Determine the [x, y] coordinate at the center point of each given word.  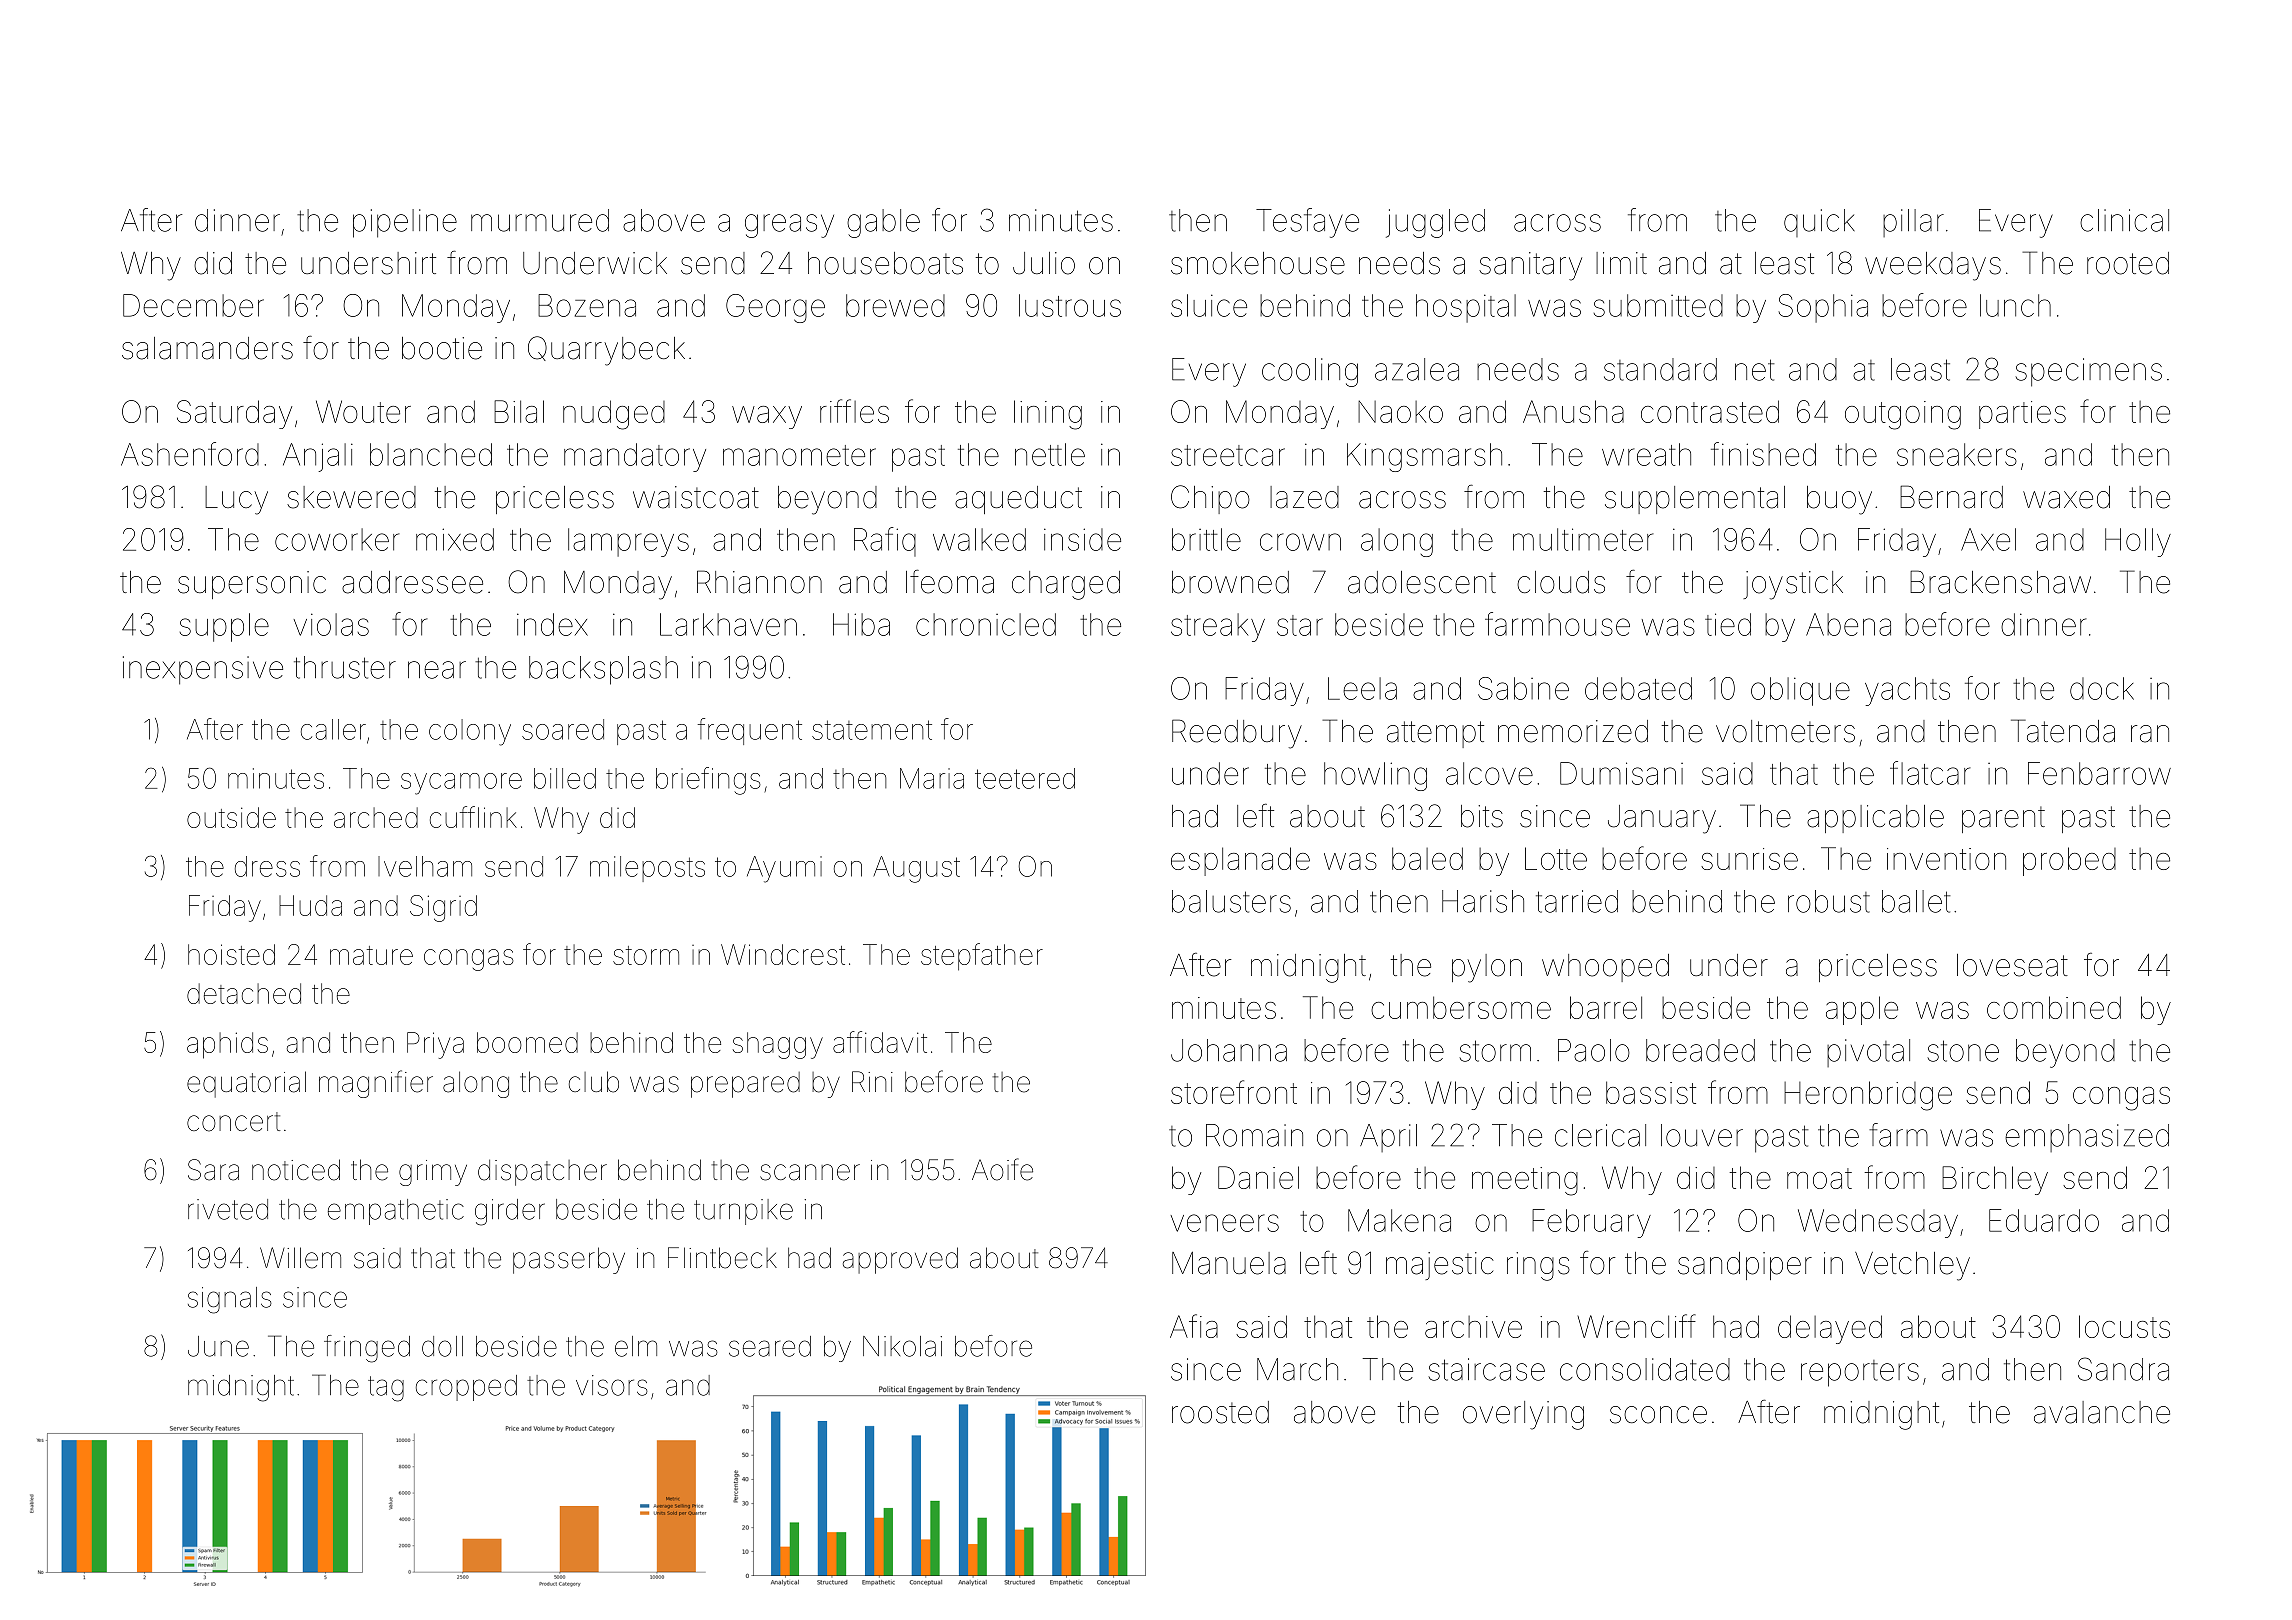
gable [883, 223]
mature [371, 955]
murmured [540, 220]
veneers [1225, 1223]
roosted [1220, 1412]
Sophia [1823, 308]
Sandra [2123, 1369]
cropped [466, 1388]
